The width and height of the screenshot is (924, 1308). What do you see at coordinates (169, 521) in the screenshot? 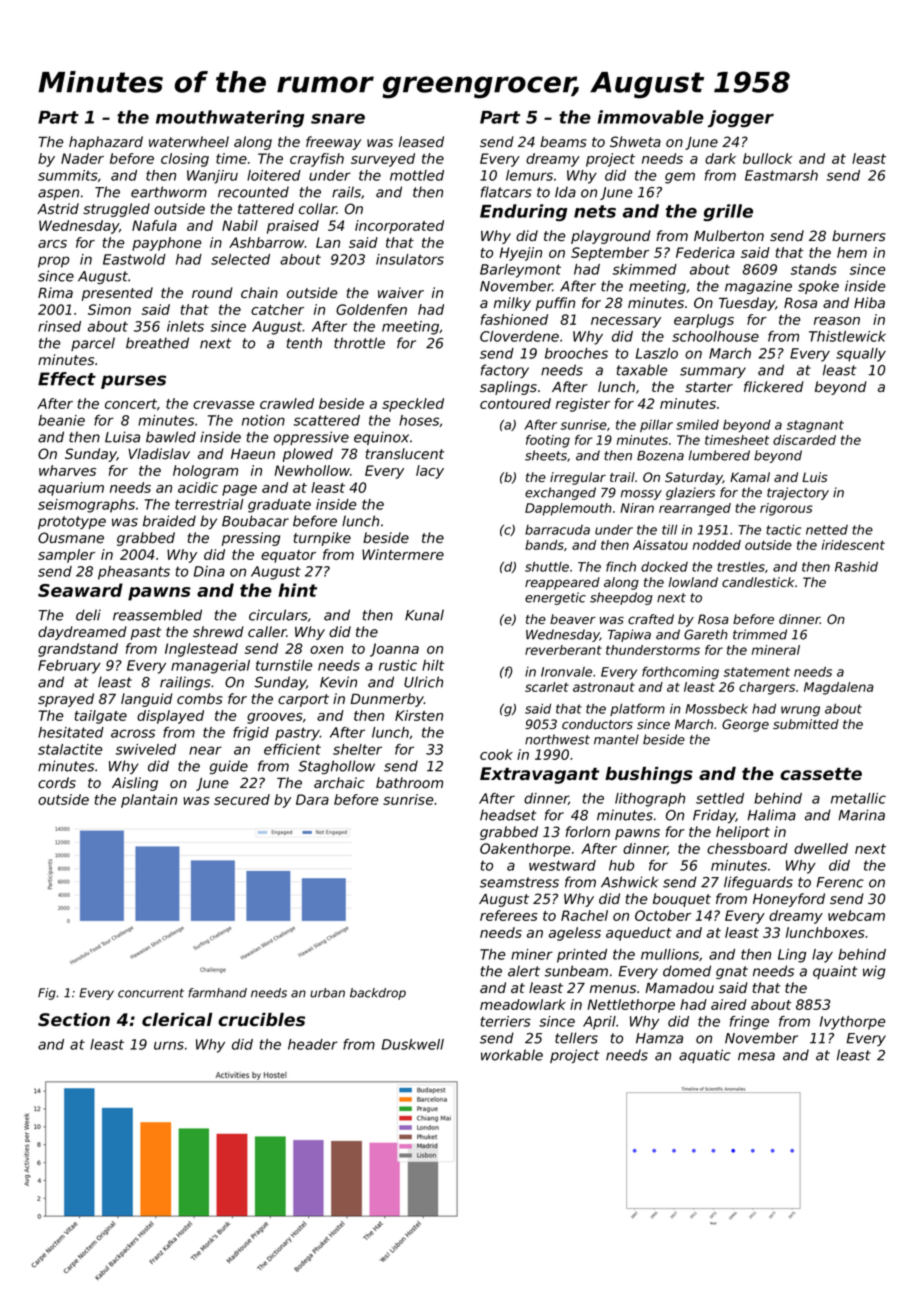
I see `braided` at bounding box center [169, 521].
